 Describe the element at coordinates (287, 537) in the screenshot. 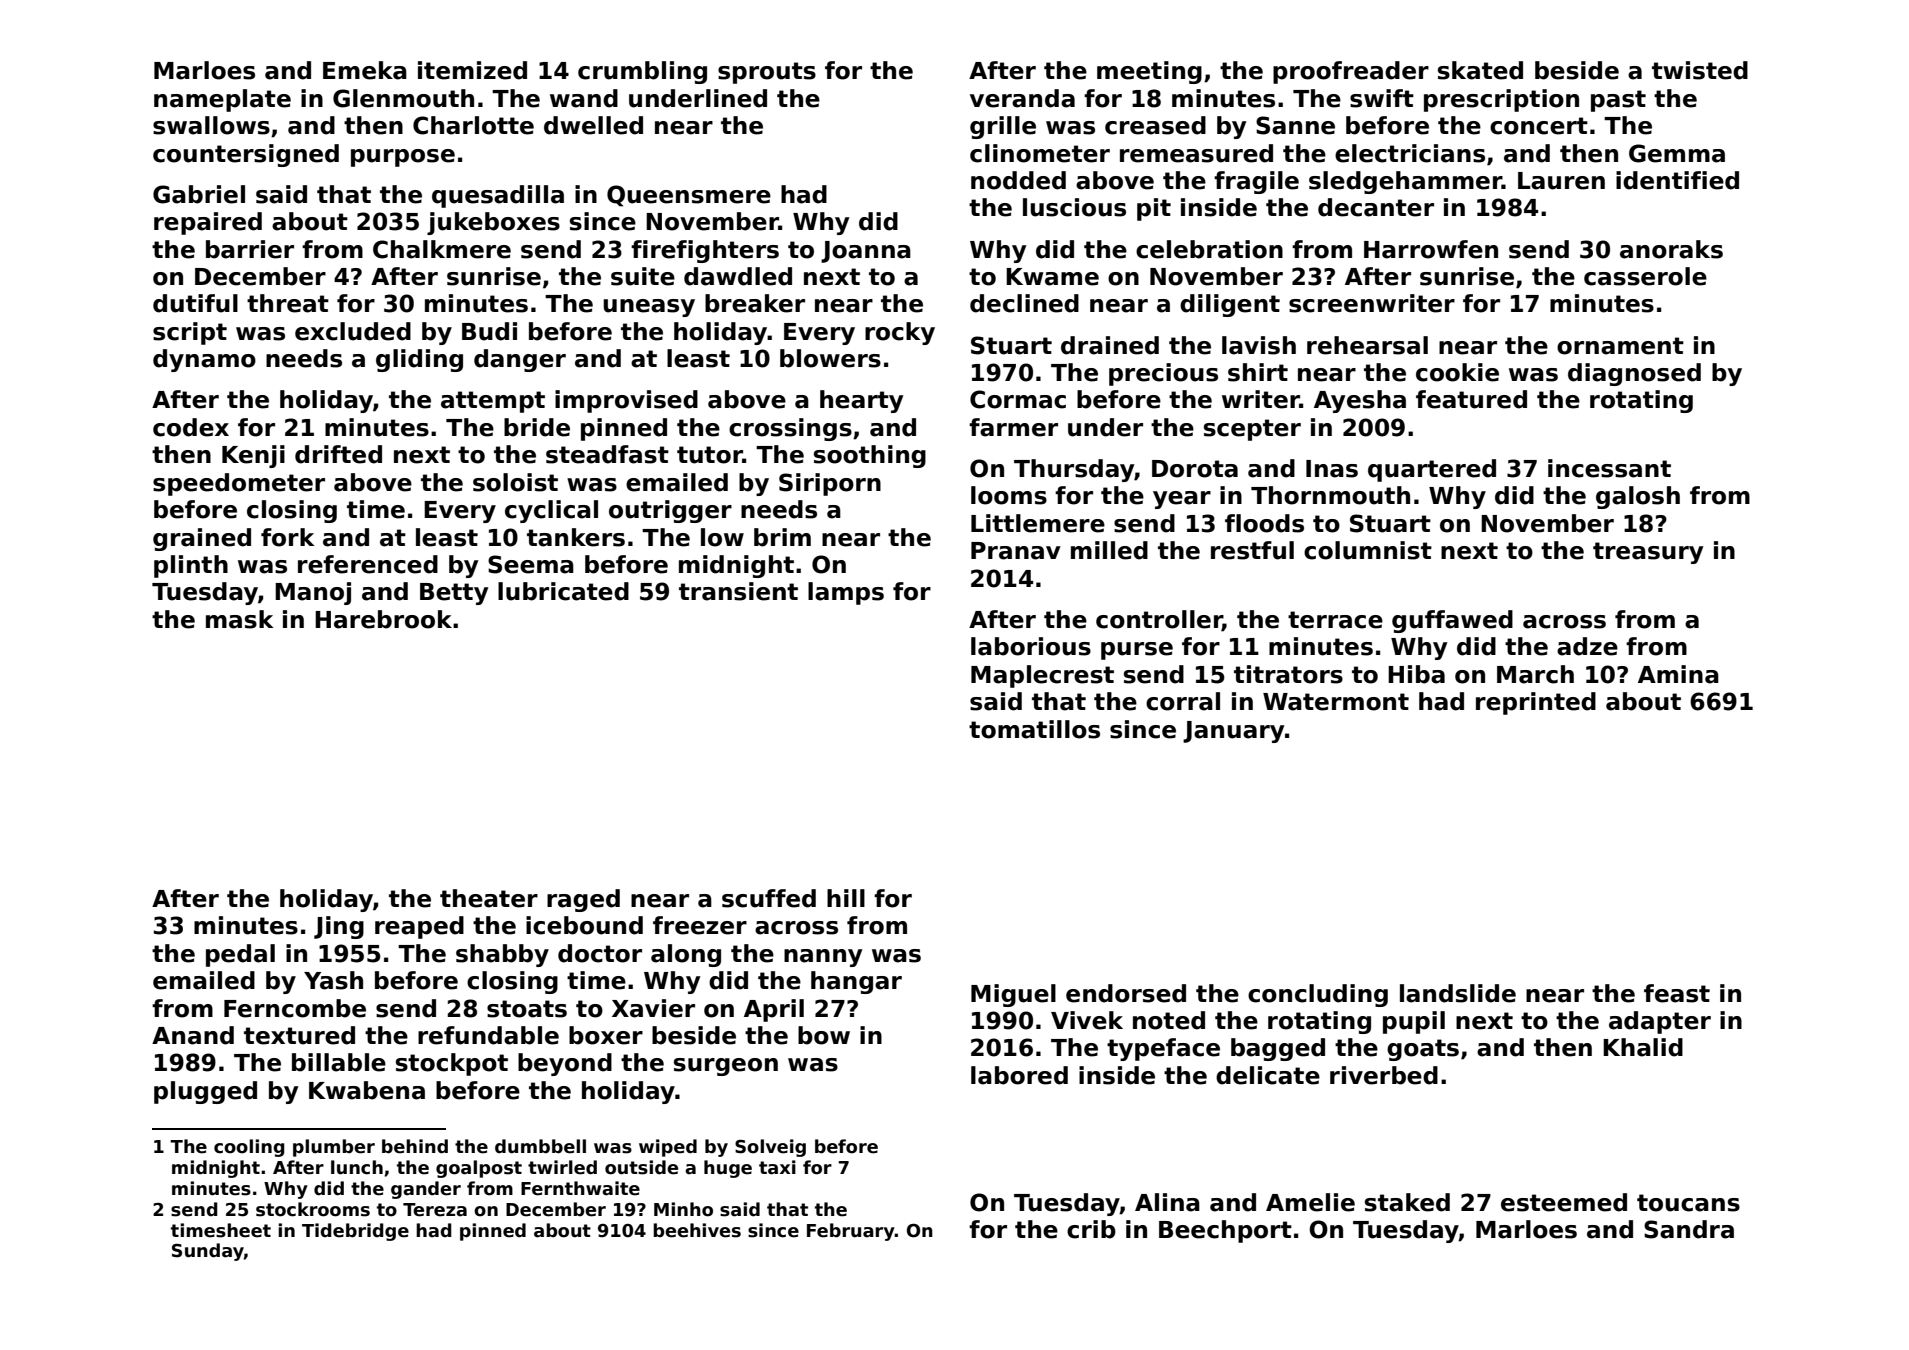

I see `fork` at that location.
